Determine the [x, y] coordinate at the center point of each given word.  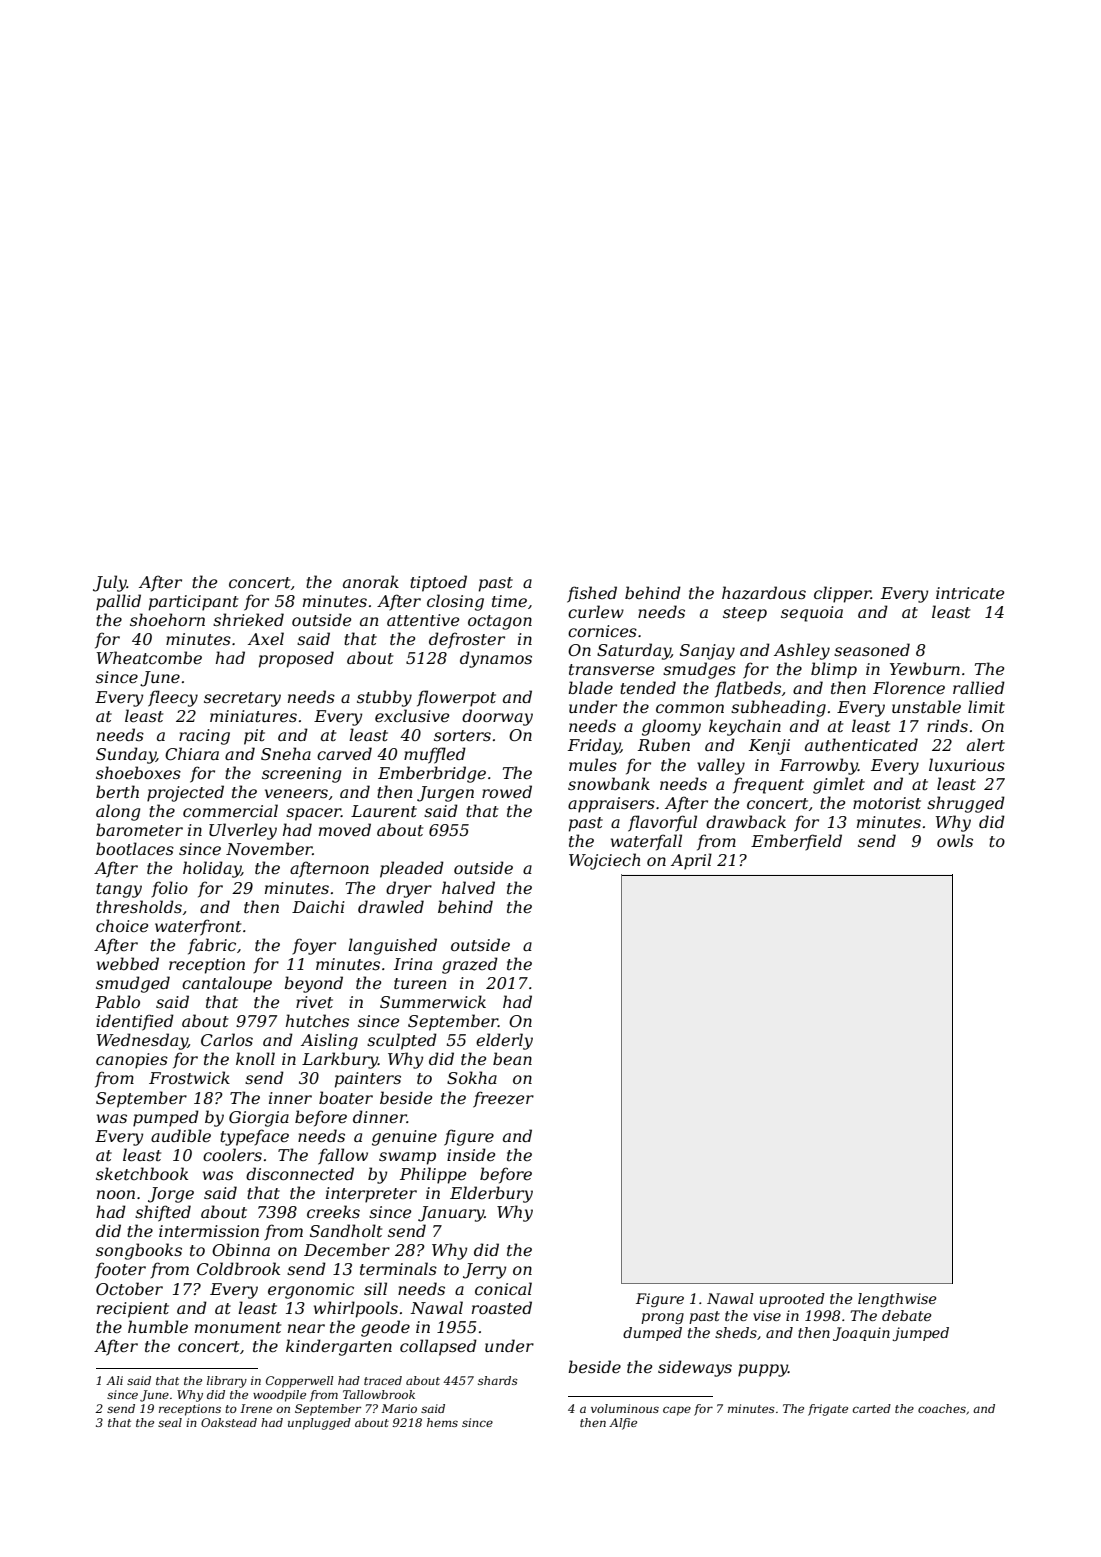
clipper [842, 594]
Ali [114, 1380]
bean [512, 1058]
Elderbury [491, 1194]
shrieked [248, 619]
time [509, 601]
